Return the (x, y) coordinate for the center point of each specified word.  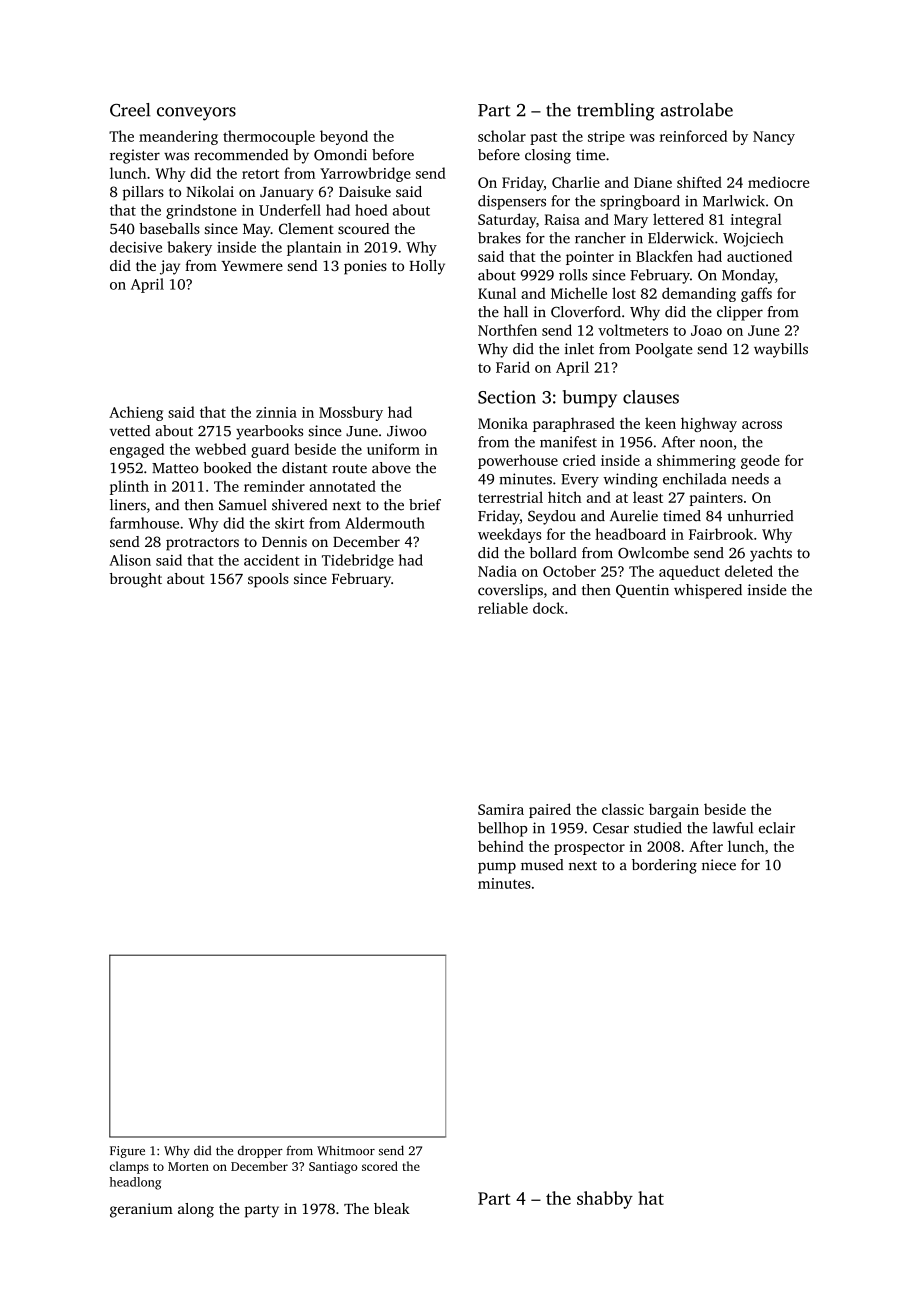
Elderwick (681, 238)
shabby (605, 1200)
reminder (274, 486)
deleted (749, 571)
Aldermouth (385, 523)
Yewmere (252, 266)
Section (507, 397)
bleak (392, 1208)
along (196, 1210)
